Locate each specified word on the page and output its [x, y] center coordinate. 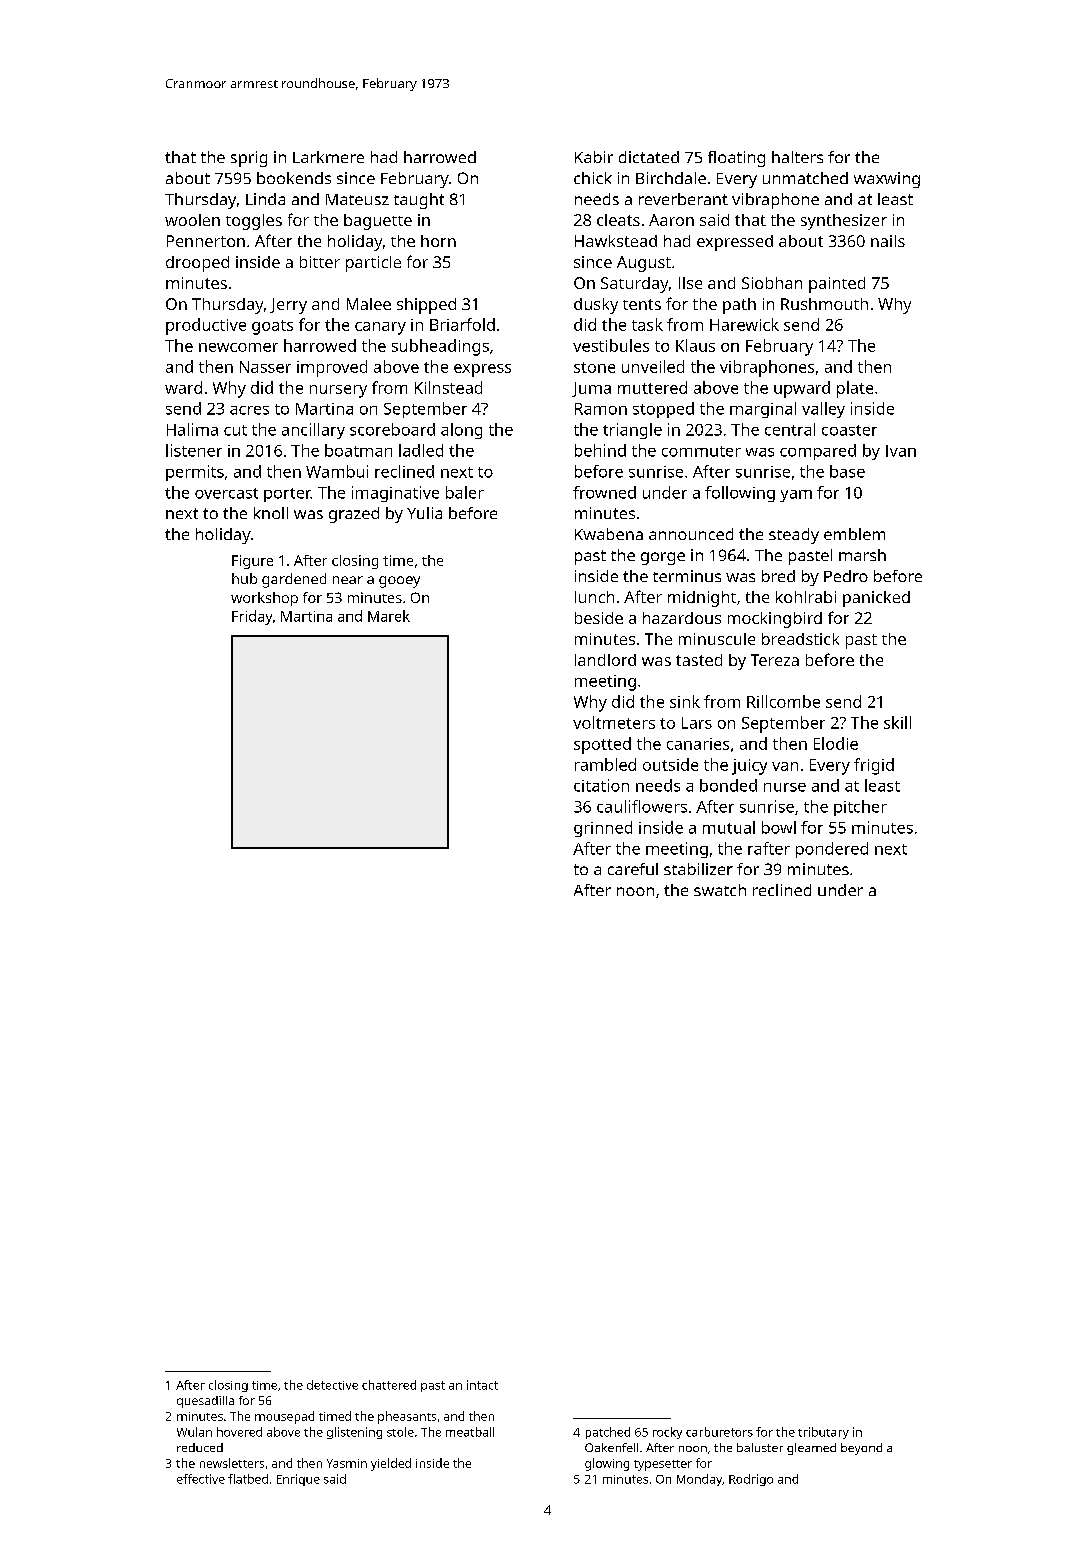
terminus [687, 576]
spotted [602, 745]
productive [206, 326]
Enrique [298, 1480]
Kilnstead [448, 387]
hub [244, 578]
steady [794, 536]
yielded [391, 1464]
